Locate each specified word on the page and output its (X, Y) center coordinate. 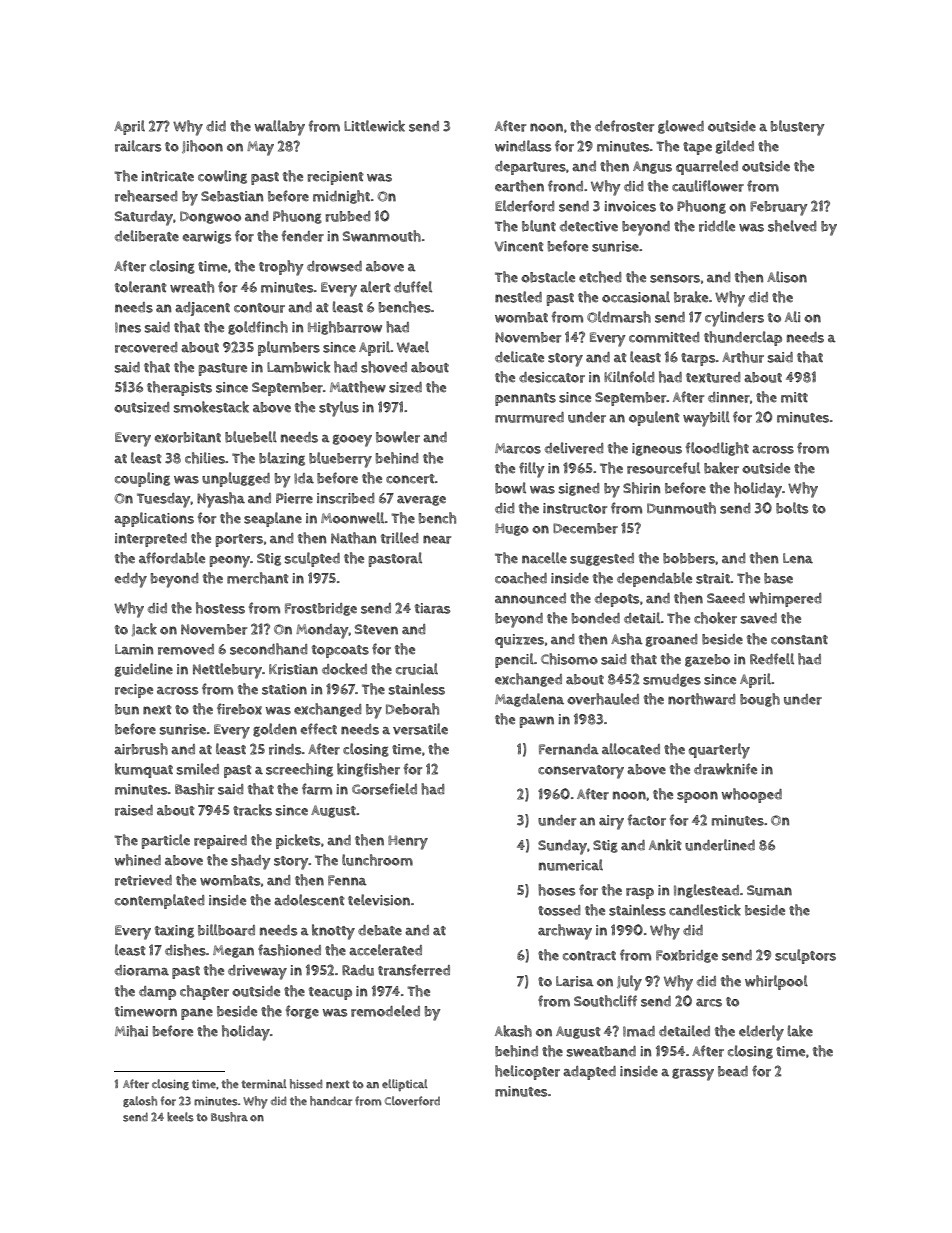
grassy (693, 1074)
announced (530, 598)
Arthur (743, 357)
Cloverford (412, 1101)
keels (180, 1117)
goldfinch (258, 328)
